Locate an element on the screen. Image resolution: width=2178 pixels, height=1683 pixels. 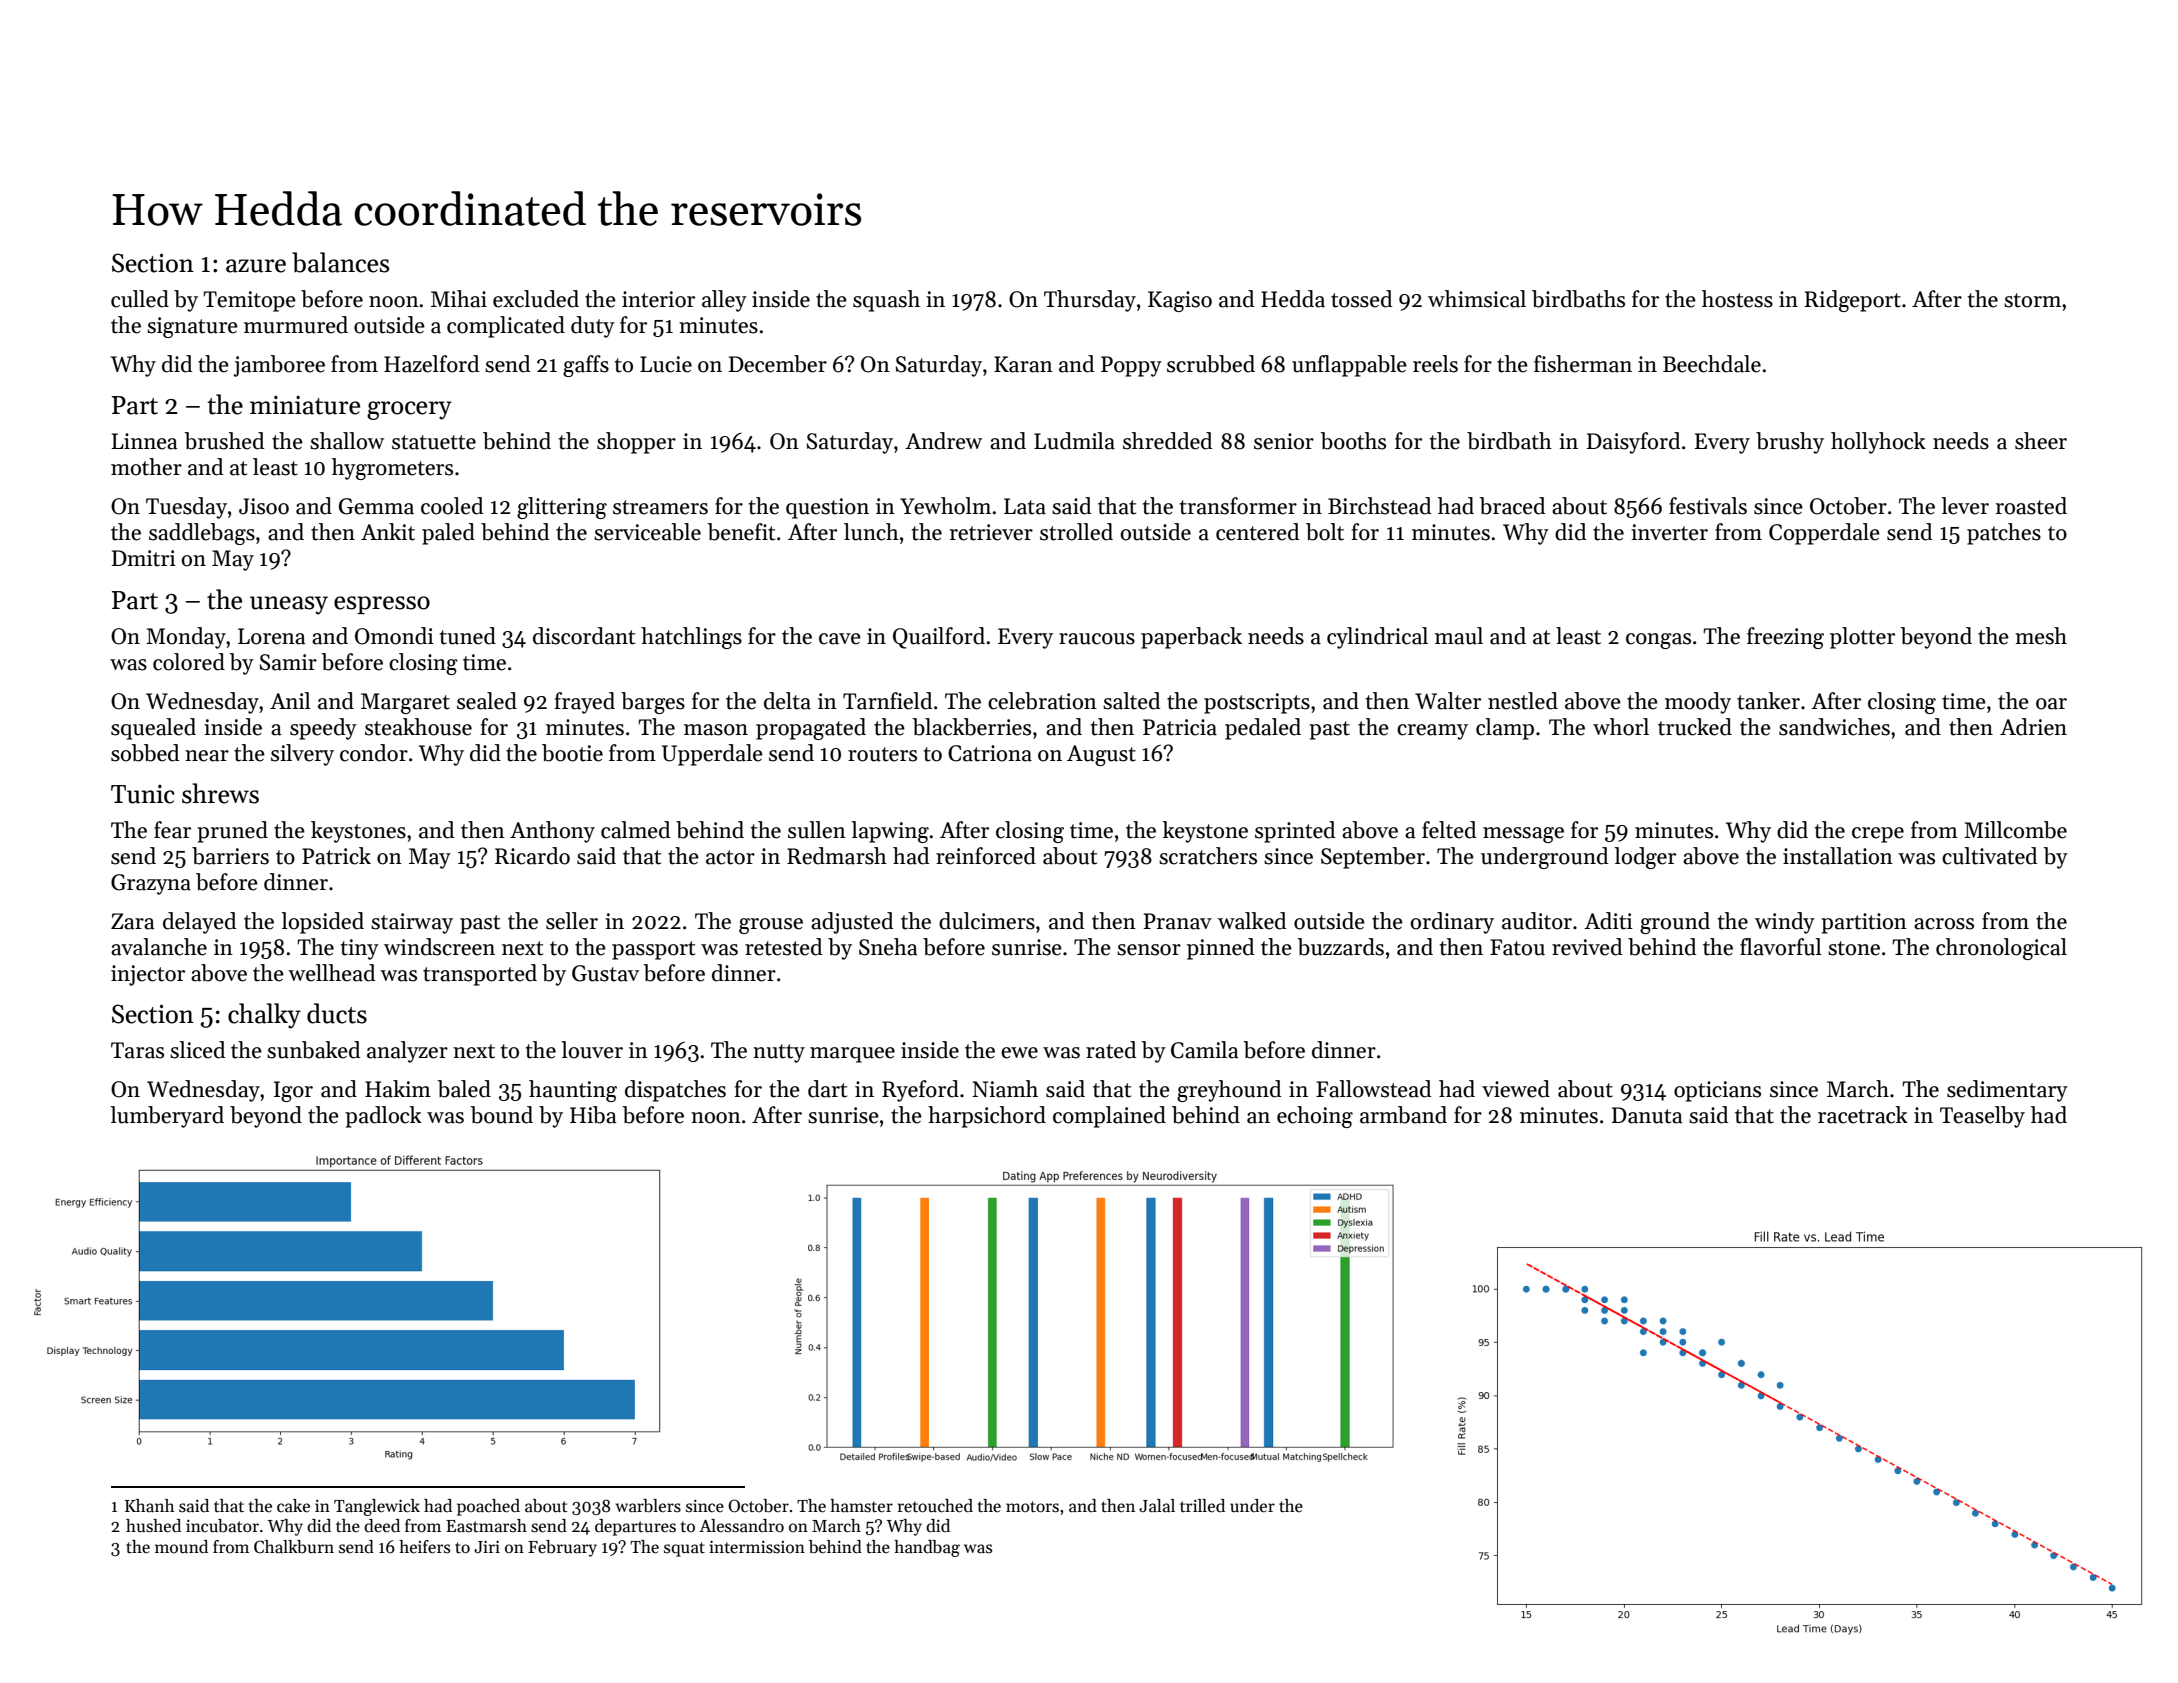
trilled is located at coordinates (1202, 1506).
